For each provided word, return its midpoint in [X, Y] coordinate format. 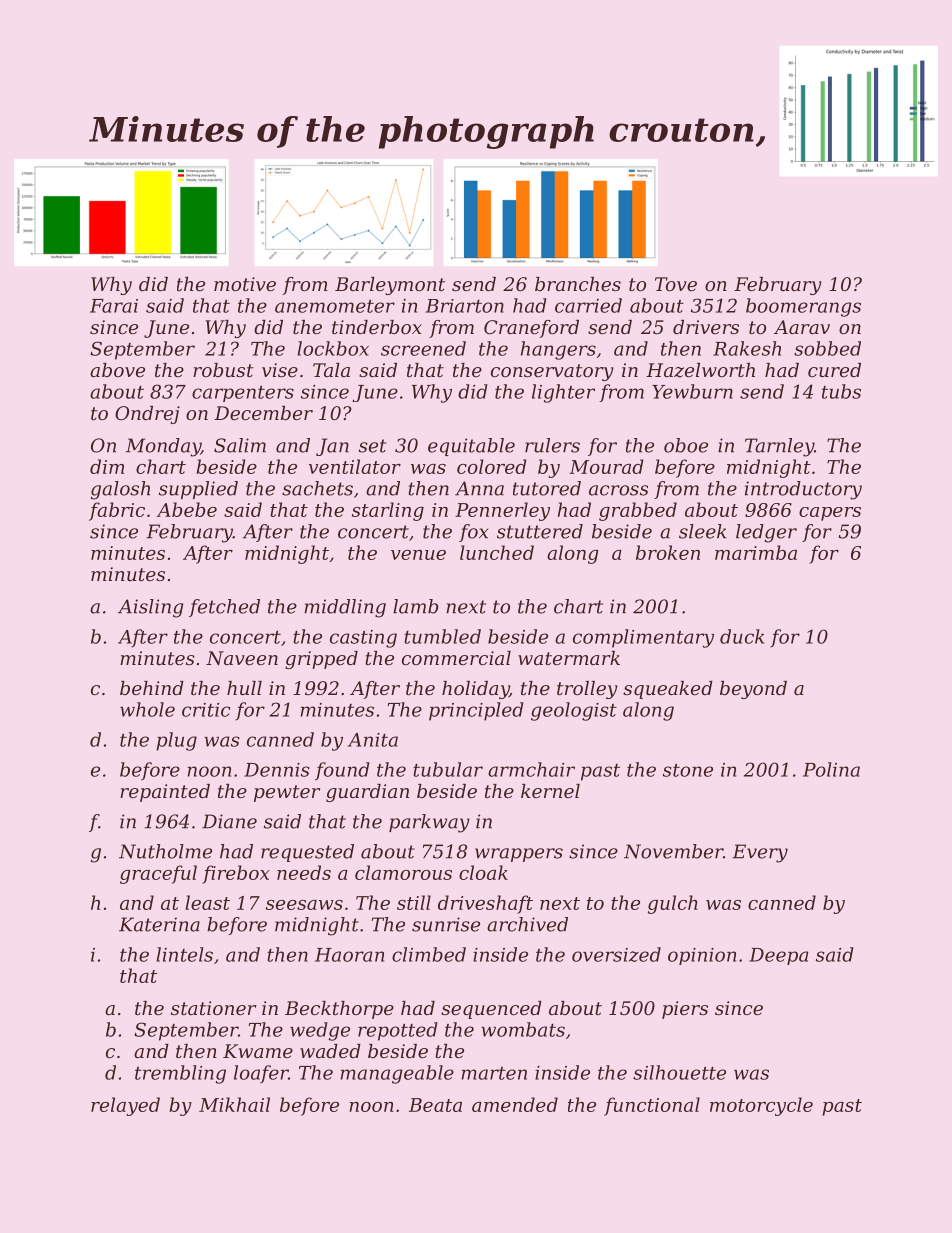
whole [147, 709]
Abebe [186, 509]
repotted [398, 1031]
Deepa [779, 956]
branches [578, 284]
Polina [831, 769]
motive [245, 284]
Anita [373, 740]
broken [668, 552]
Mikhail [234, 1104]
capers [830, 514]
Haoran [349, 955]
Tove [676, 284]
